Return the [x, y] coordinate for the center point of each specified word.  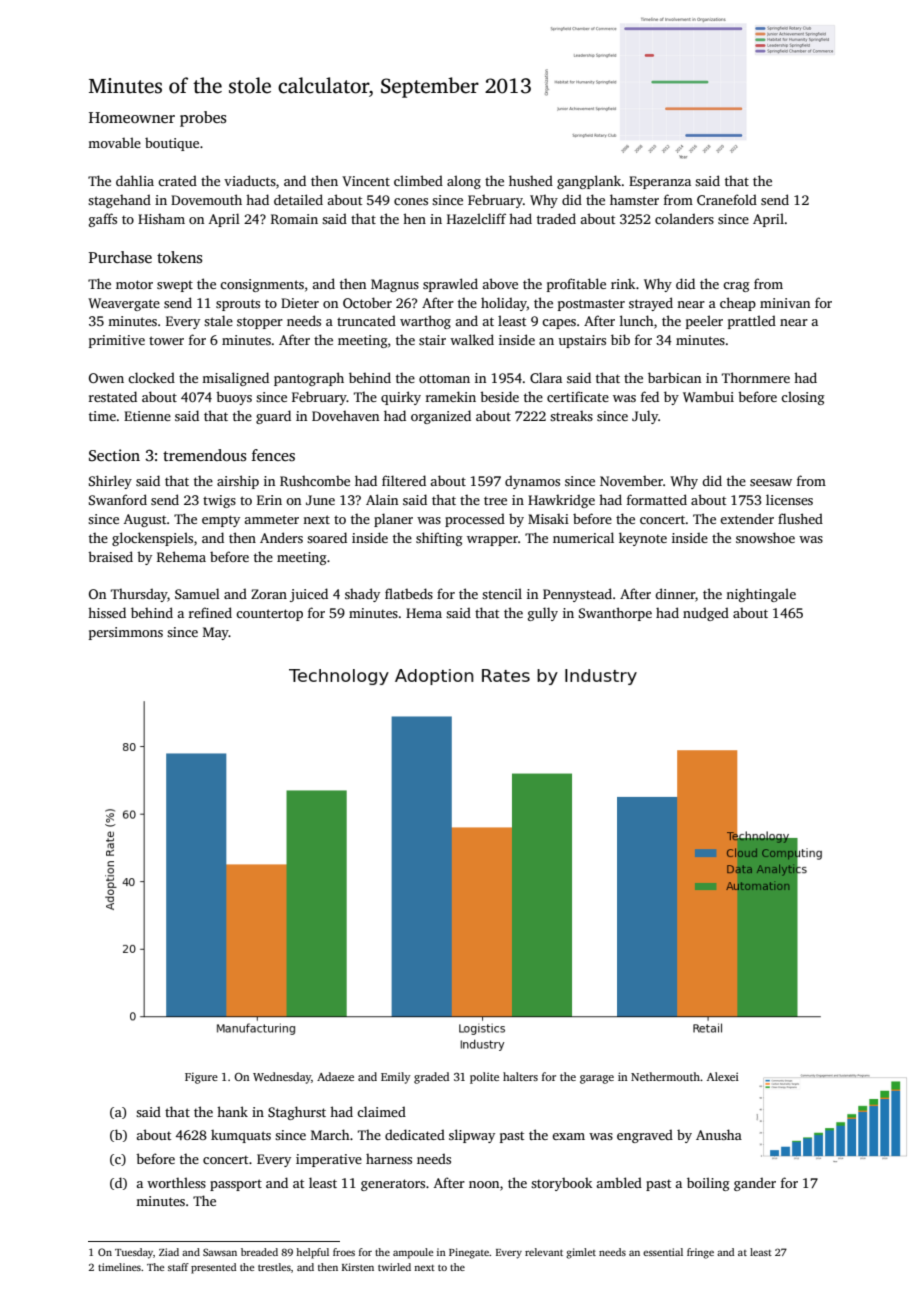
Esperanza [660, 182]
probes [203, 119]
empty [221, 521]
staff [178, 1267]
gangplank [589, 182]
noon [484, 1184]
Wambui [708, 396]
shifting [439, 539]
